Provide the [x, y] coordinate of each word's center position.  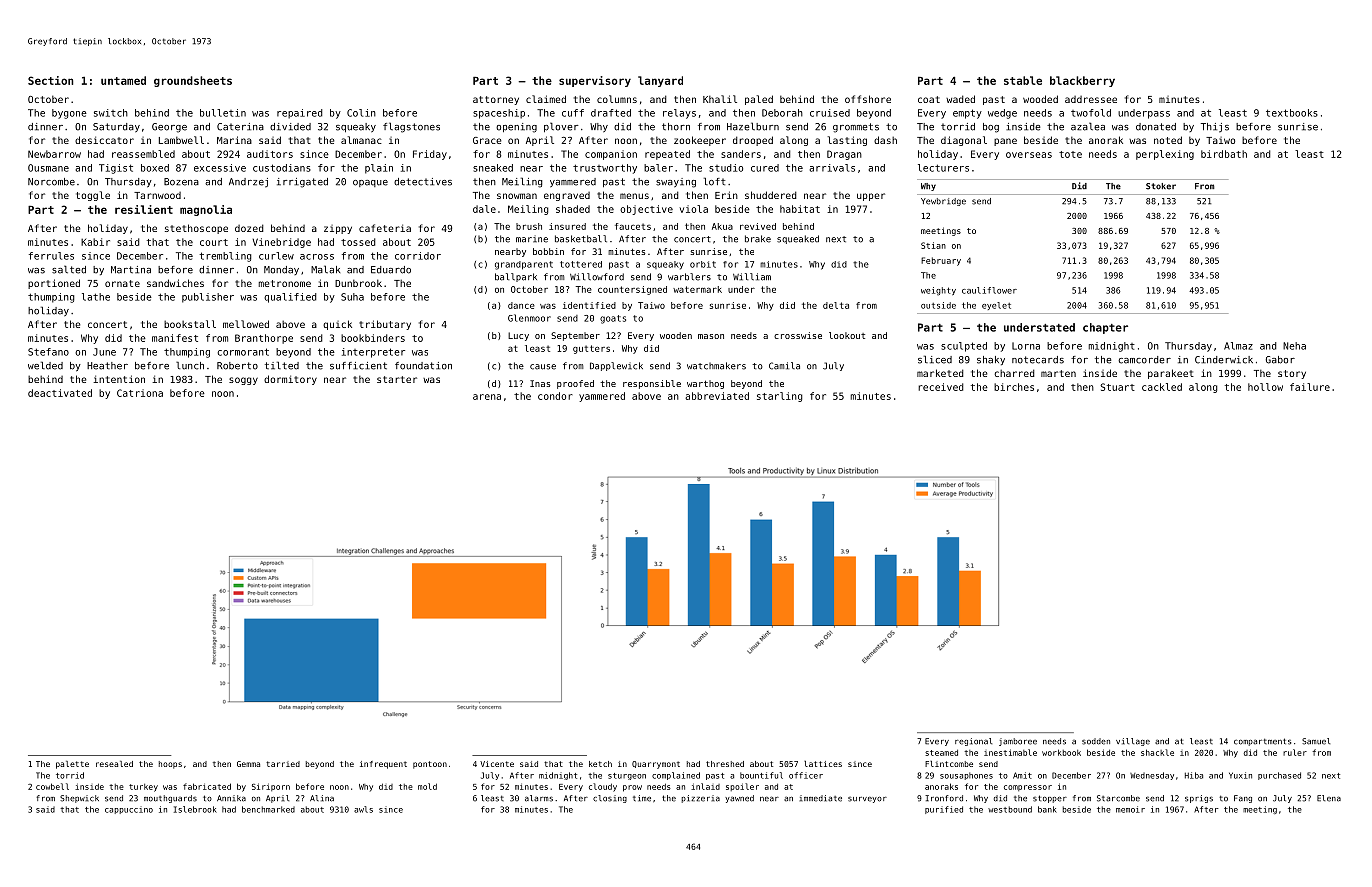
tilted [282, 365]
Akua [722, 226]
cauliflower [989, 290]
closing [610, 799]
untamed [123, 80]
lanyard [660, 81]
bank [1047, 809]
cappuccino [129, 810]
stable [1023, 80]
